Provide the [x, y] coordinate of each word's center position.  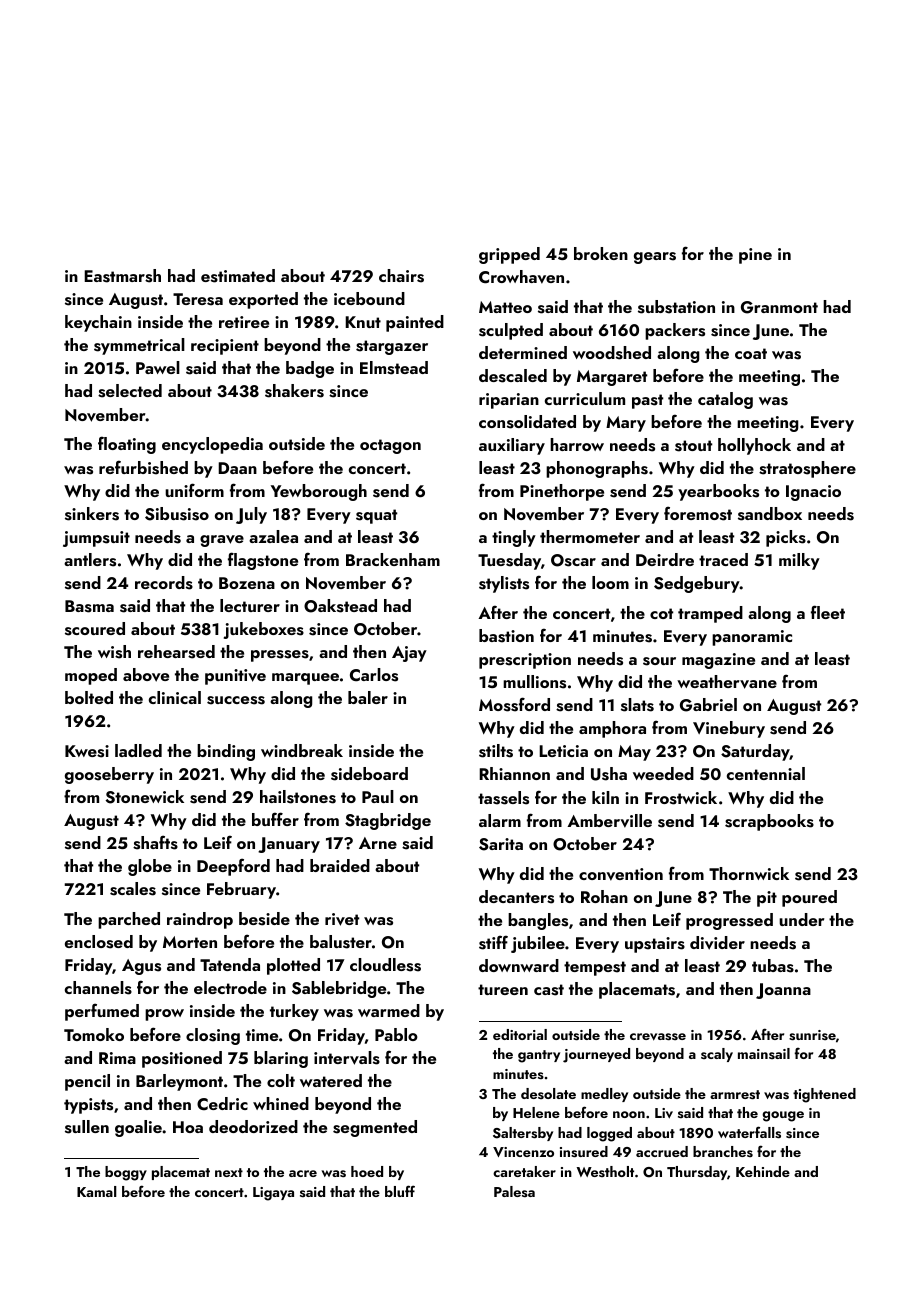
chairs [401, 276]
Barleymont [179, 1082]
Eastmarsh [122, 276]
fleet [828, 612]
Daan [237, 468]
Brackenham [393, 559]
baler [368, 697]
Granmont [779, 307]
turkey [294, 1012]
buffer [275, 819]
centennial [766, 773]
